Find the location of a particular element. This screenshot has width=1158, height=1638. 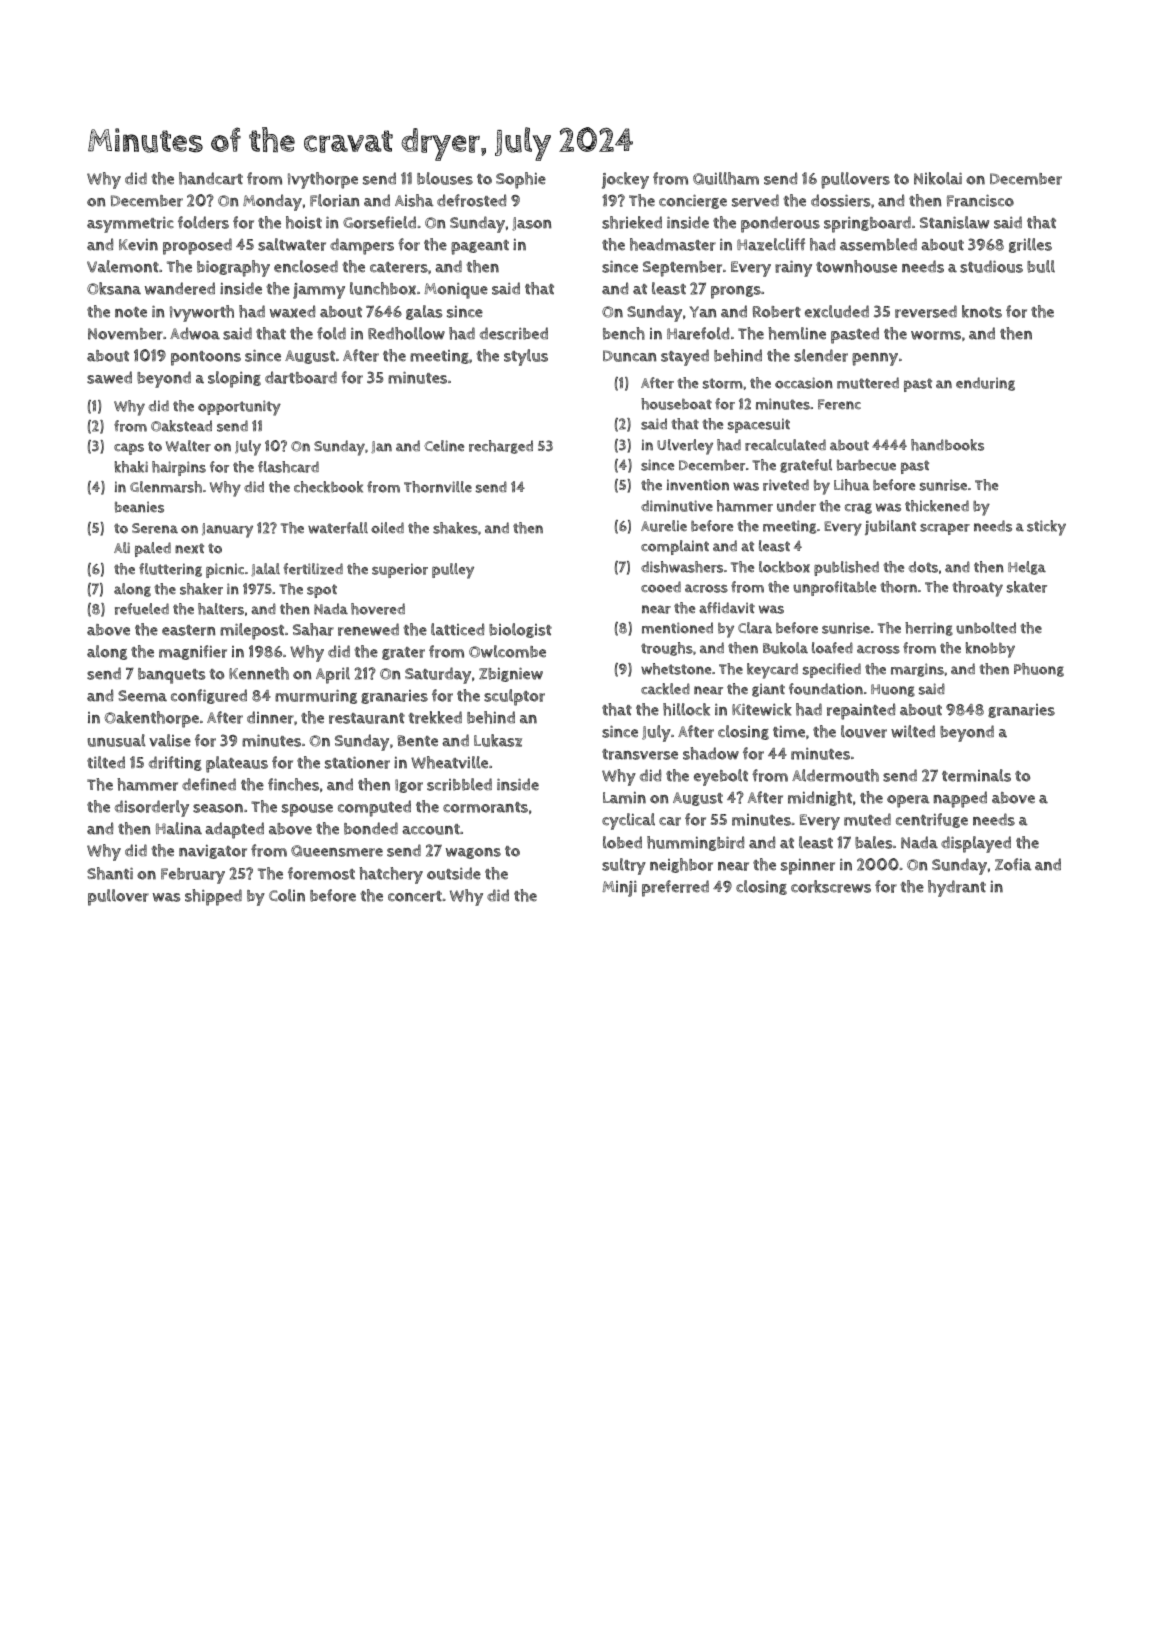

complaint is located at coordinates (675, 547).
